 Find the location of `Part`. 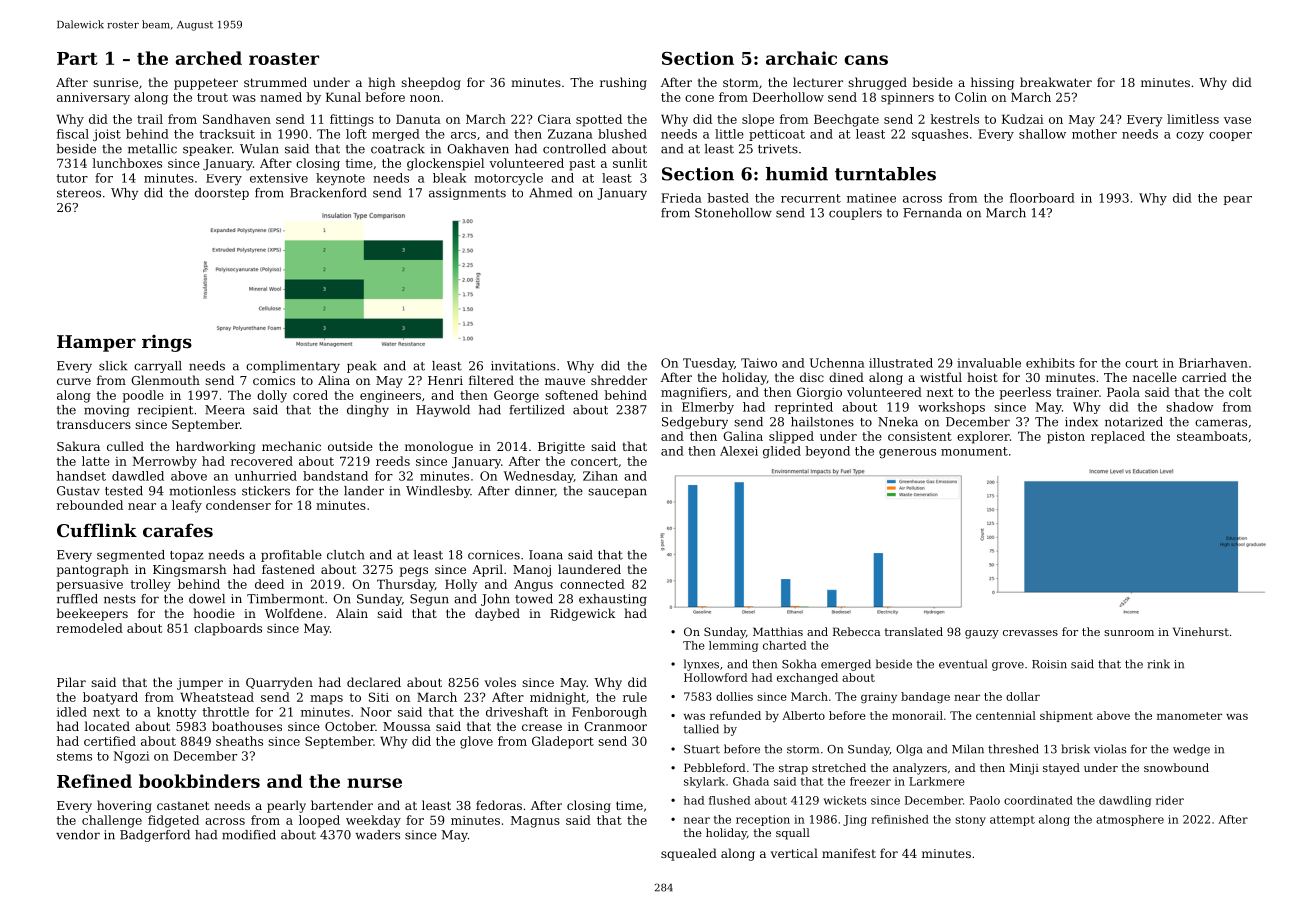

Part is located at coordinates (77, 58).
